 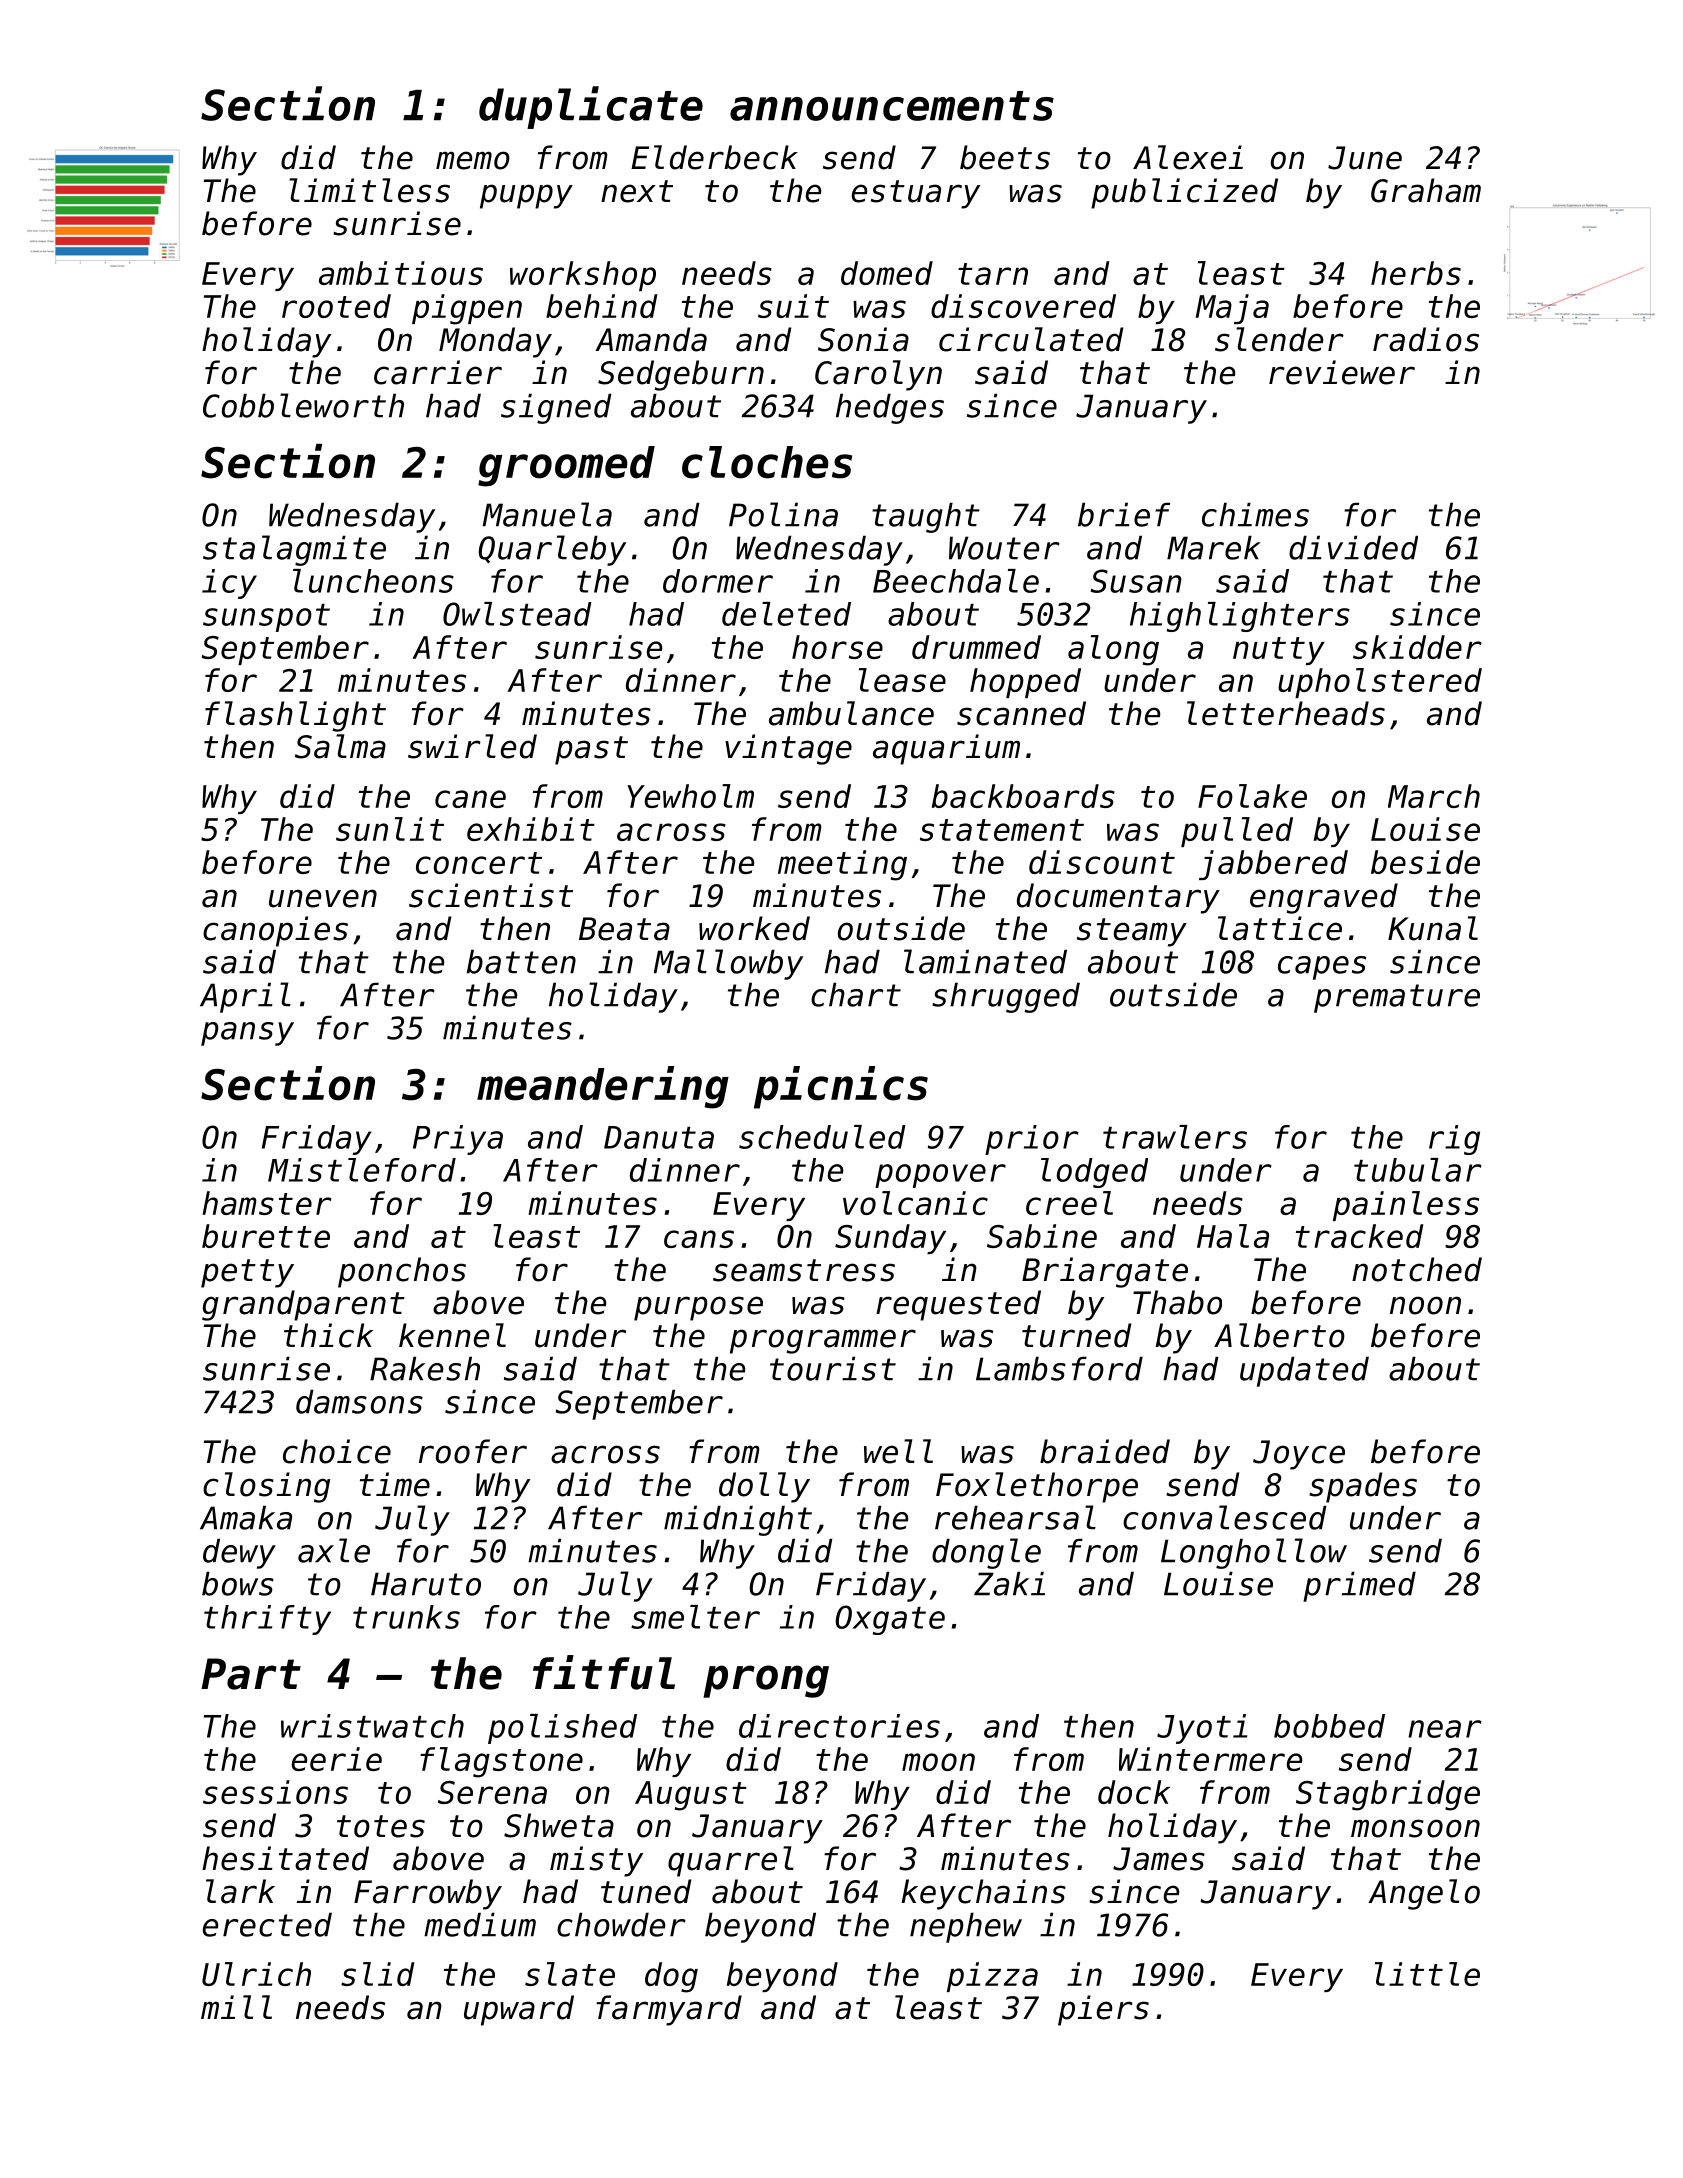 I want to click on damsons, so click(x=359, y=1401).
